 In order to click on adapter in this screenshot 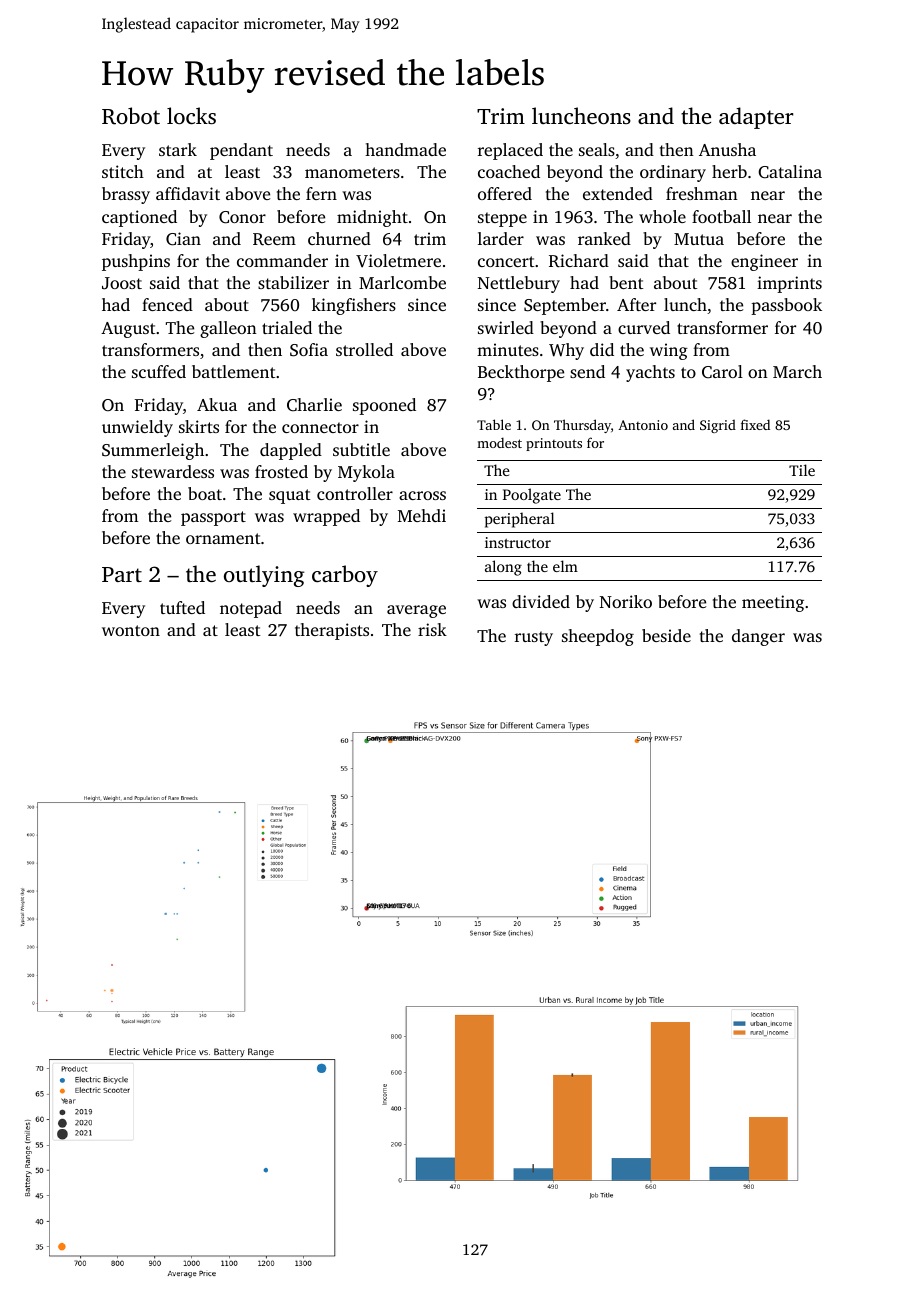, I will do `click(756, 118)`.
